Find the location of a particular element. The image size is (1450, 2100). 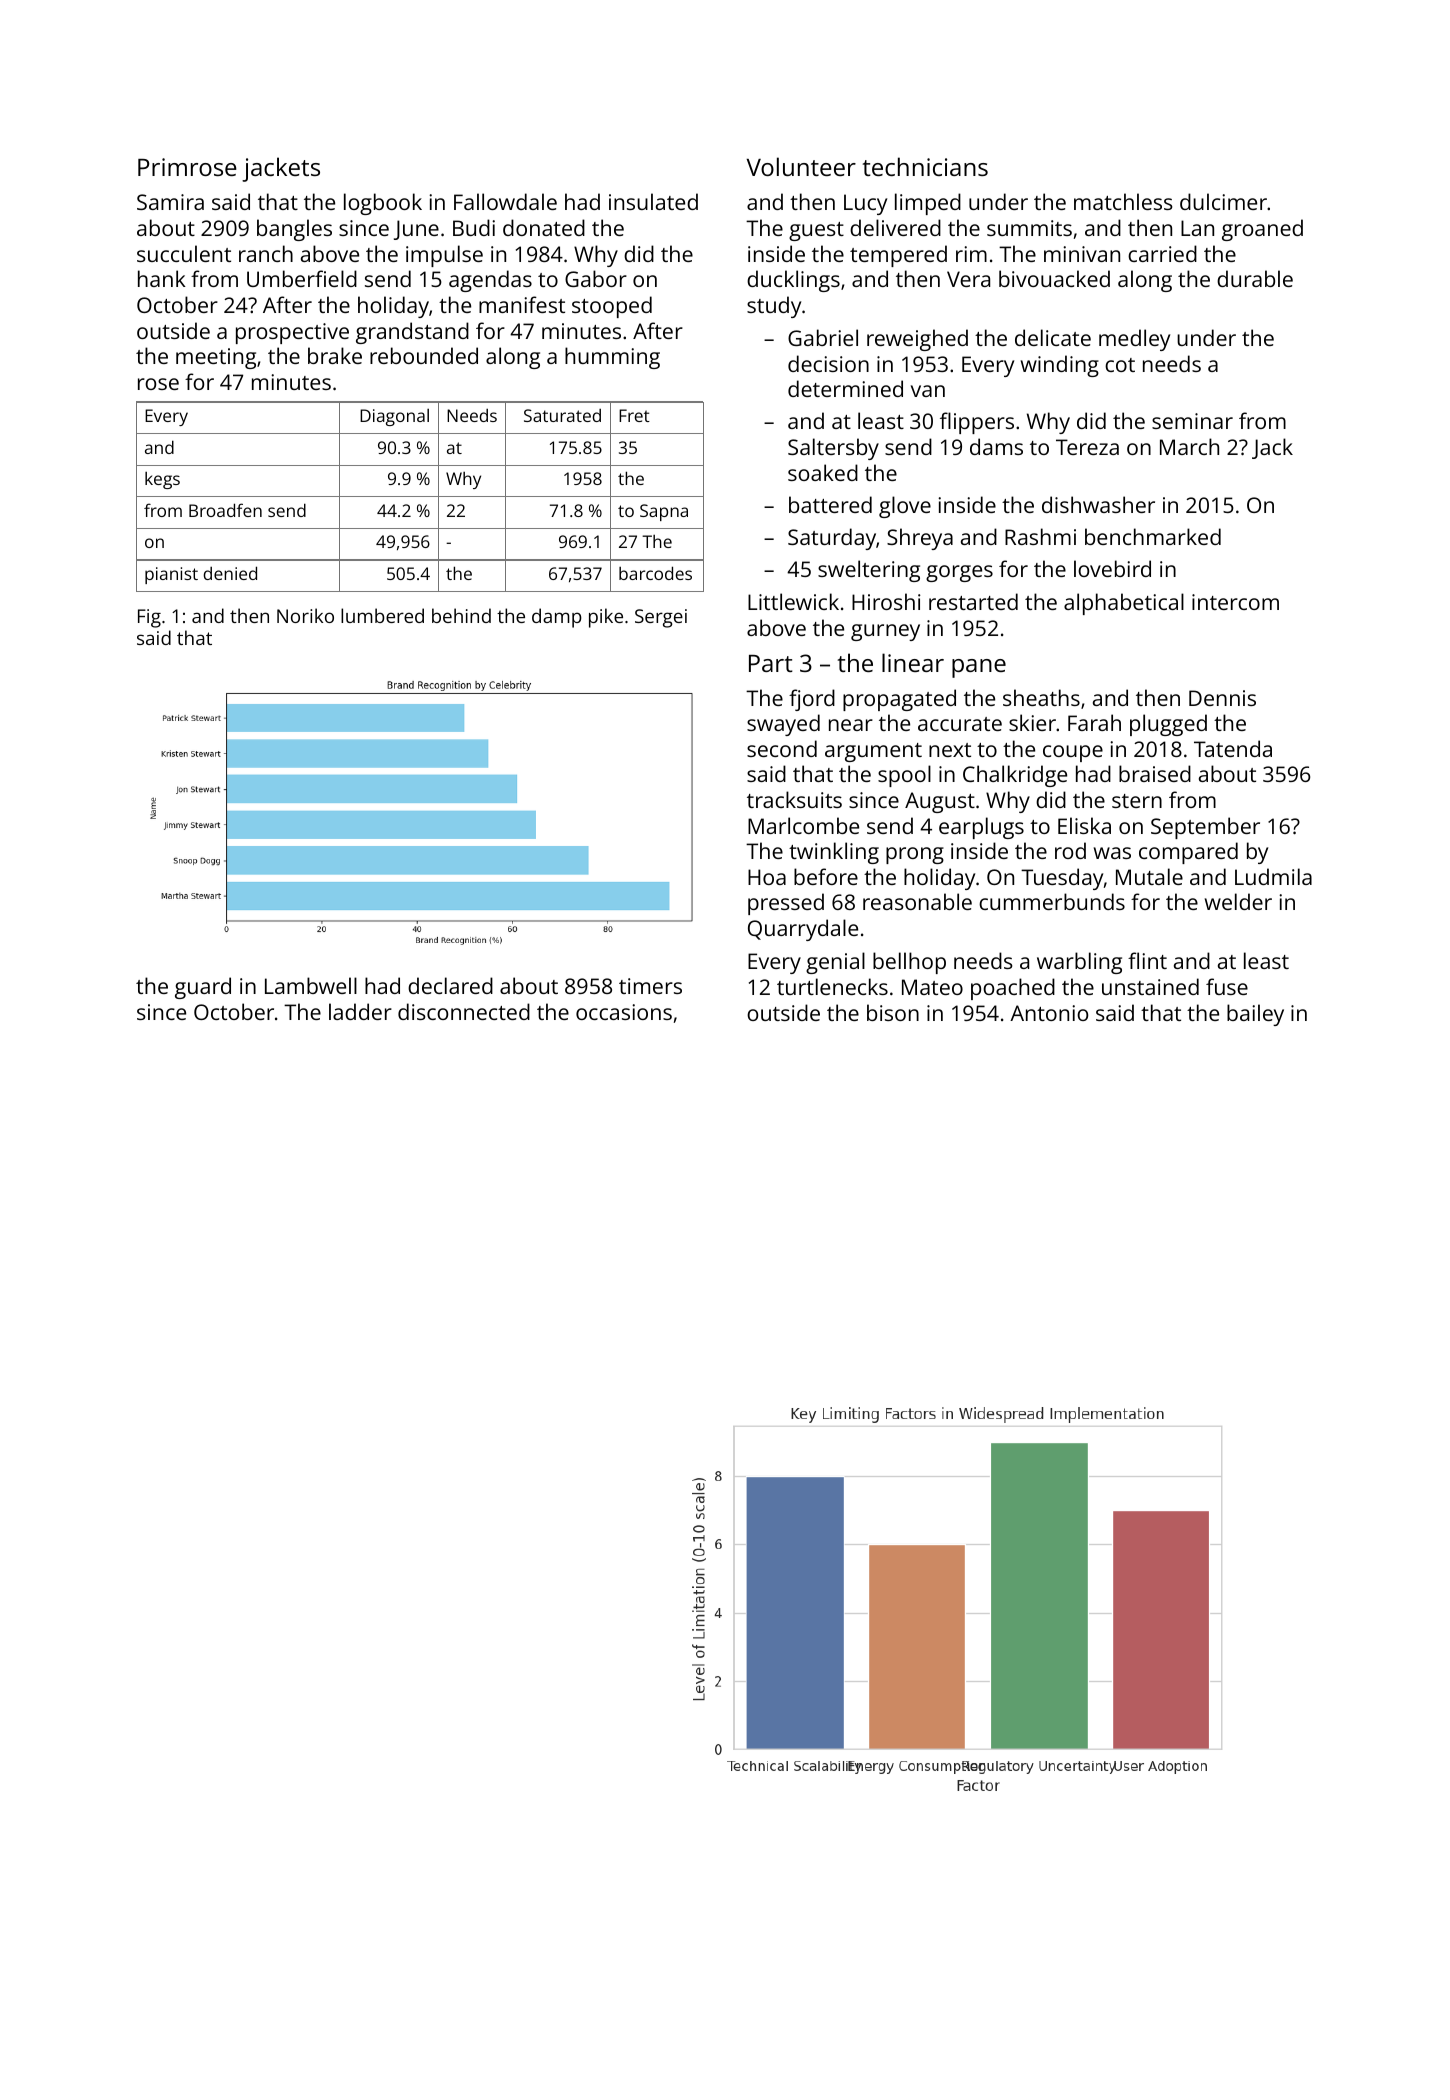

Lambwell is located at coordinates (311, 985).
